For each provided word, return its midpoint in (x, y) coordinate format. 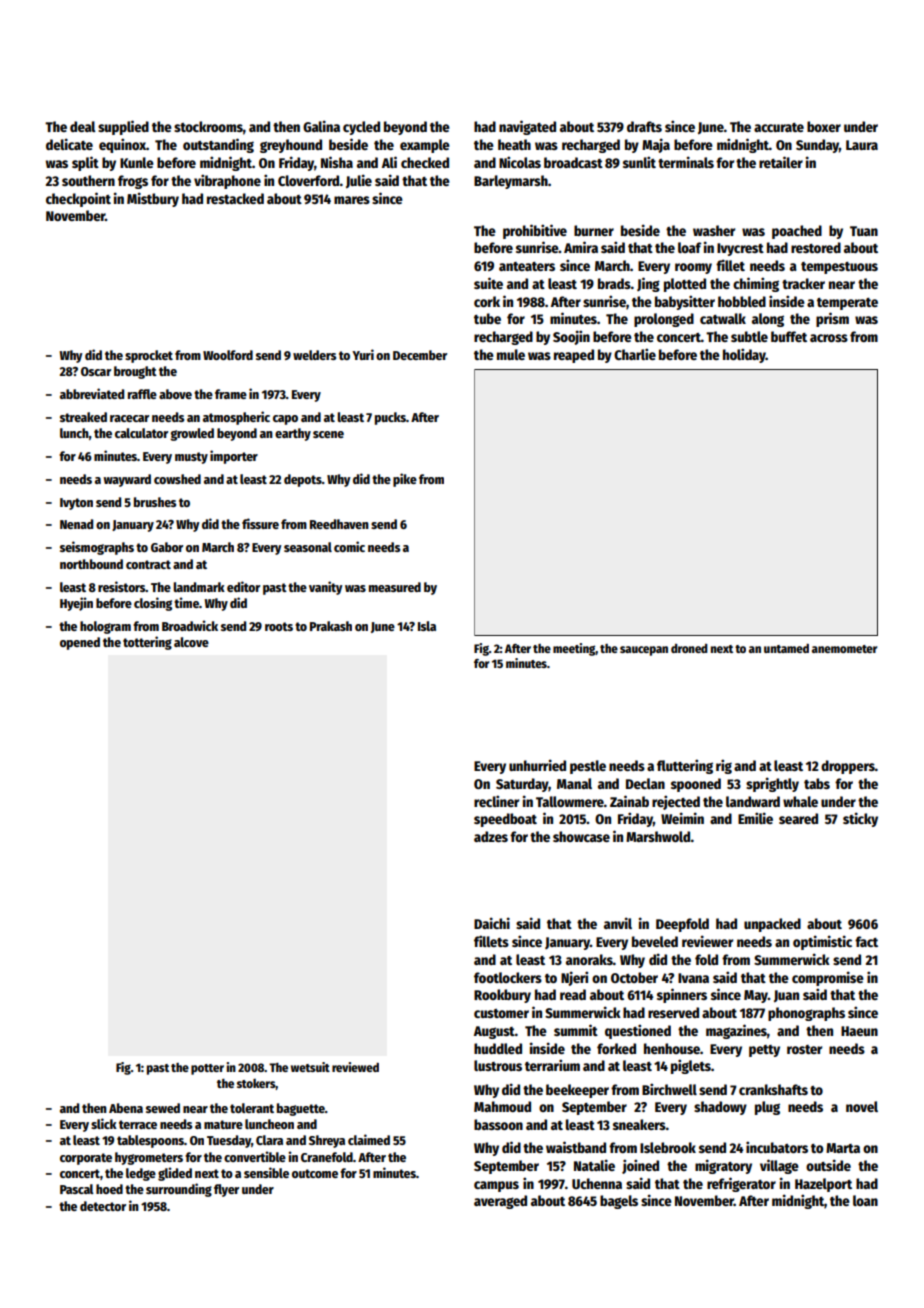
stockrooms (208, 126)
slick (104, 1123)
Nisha (337, 162)
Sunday (817, 146)
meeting (574, 649)
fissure (260, 523)
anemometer (844, 649)
